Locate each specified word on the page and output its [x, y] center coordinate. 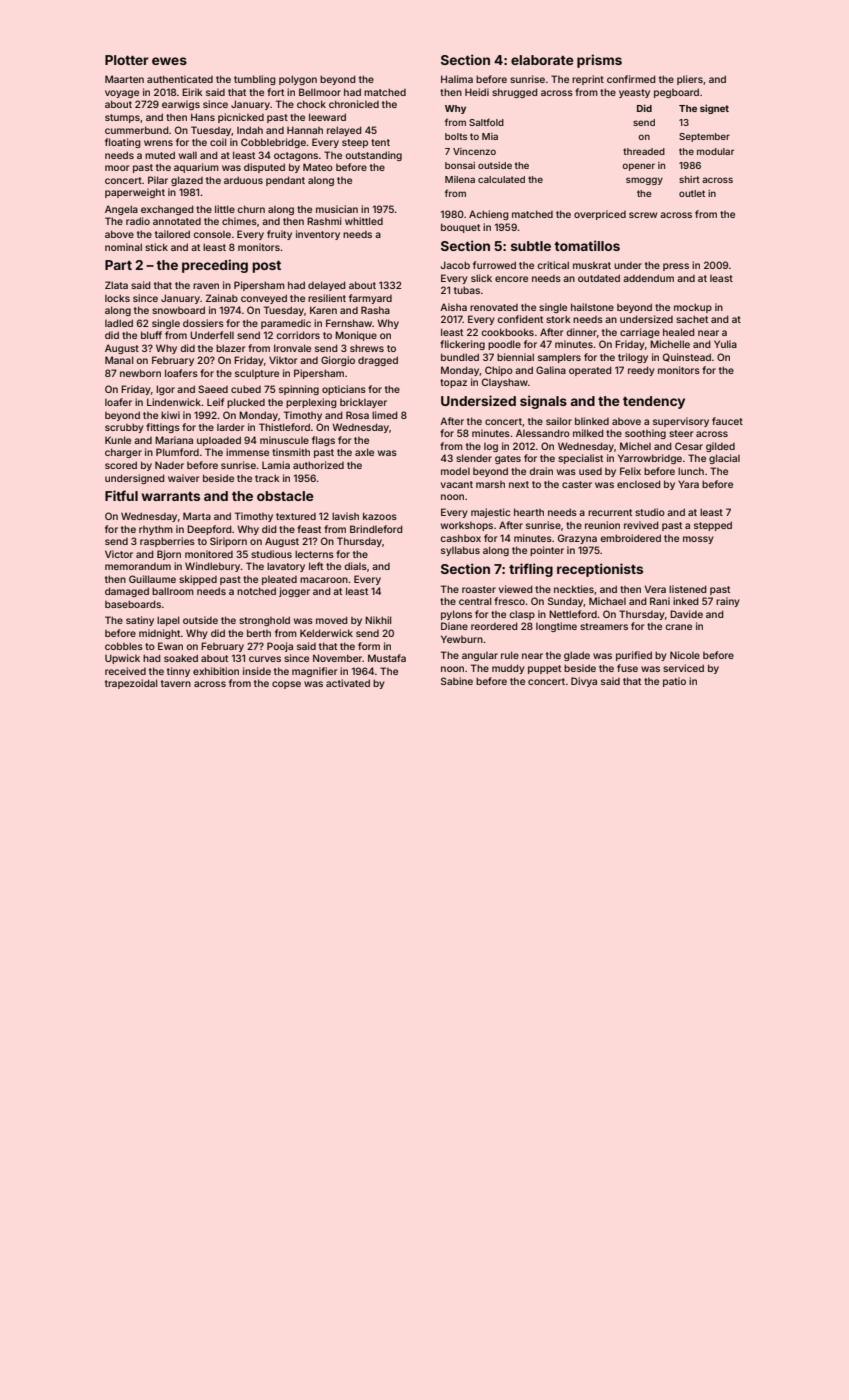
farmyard [370, 299]
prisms [599, 61]
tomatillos [587, 245]
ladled [119, 323]
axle [364, 452]
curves [265, 659]
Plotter [127, 60]
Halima [457, 79]
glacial [724, 459]
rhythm [156, 530]
